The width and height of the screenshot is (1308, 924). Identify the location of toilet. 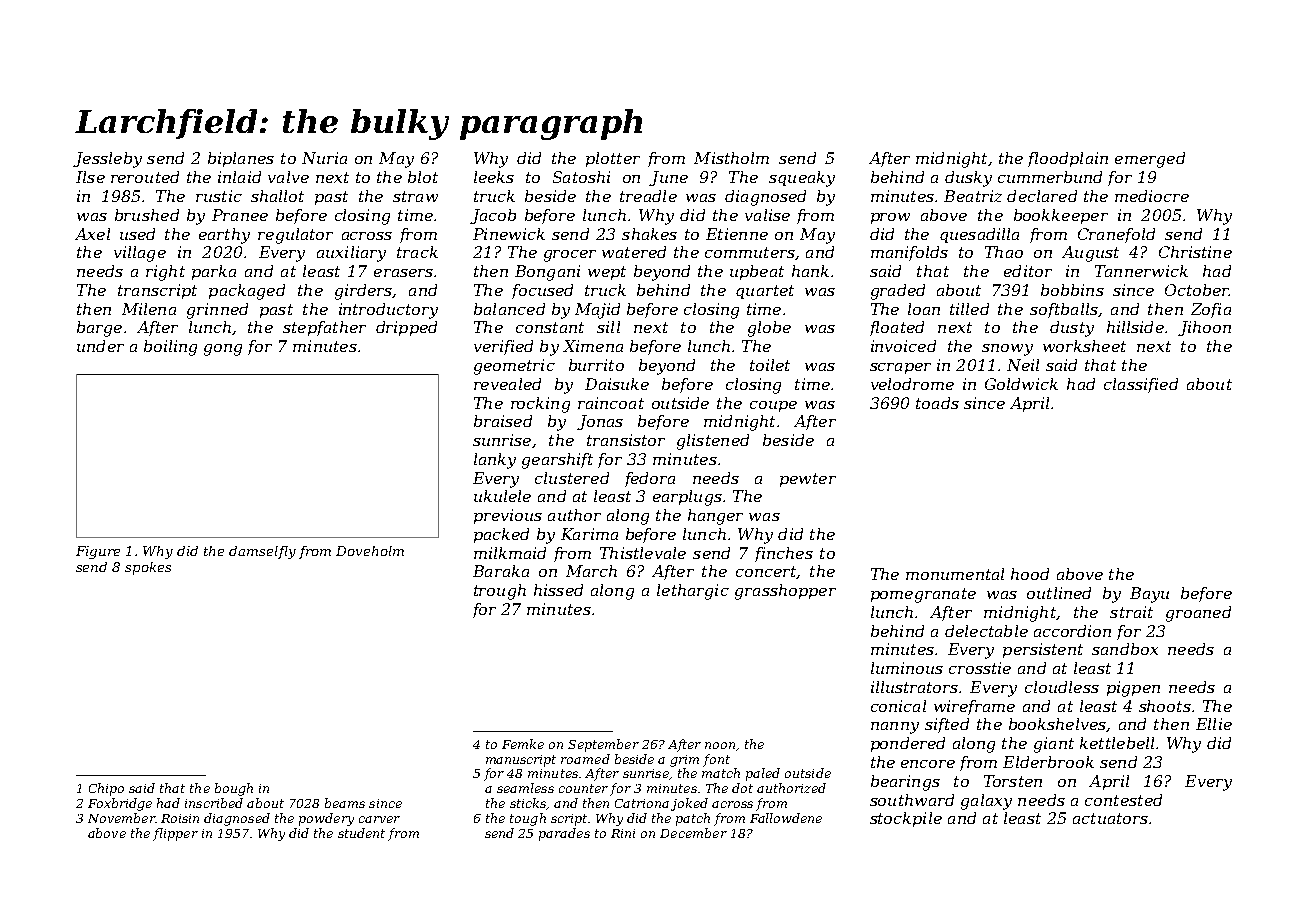
(770, 365).
